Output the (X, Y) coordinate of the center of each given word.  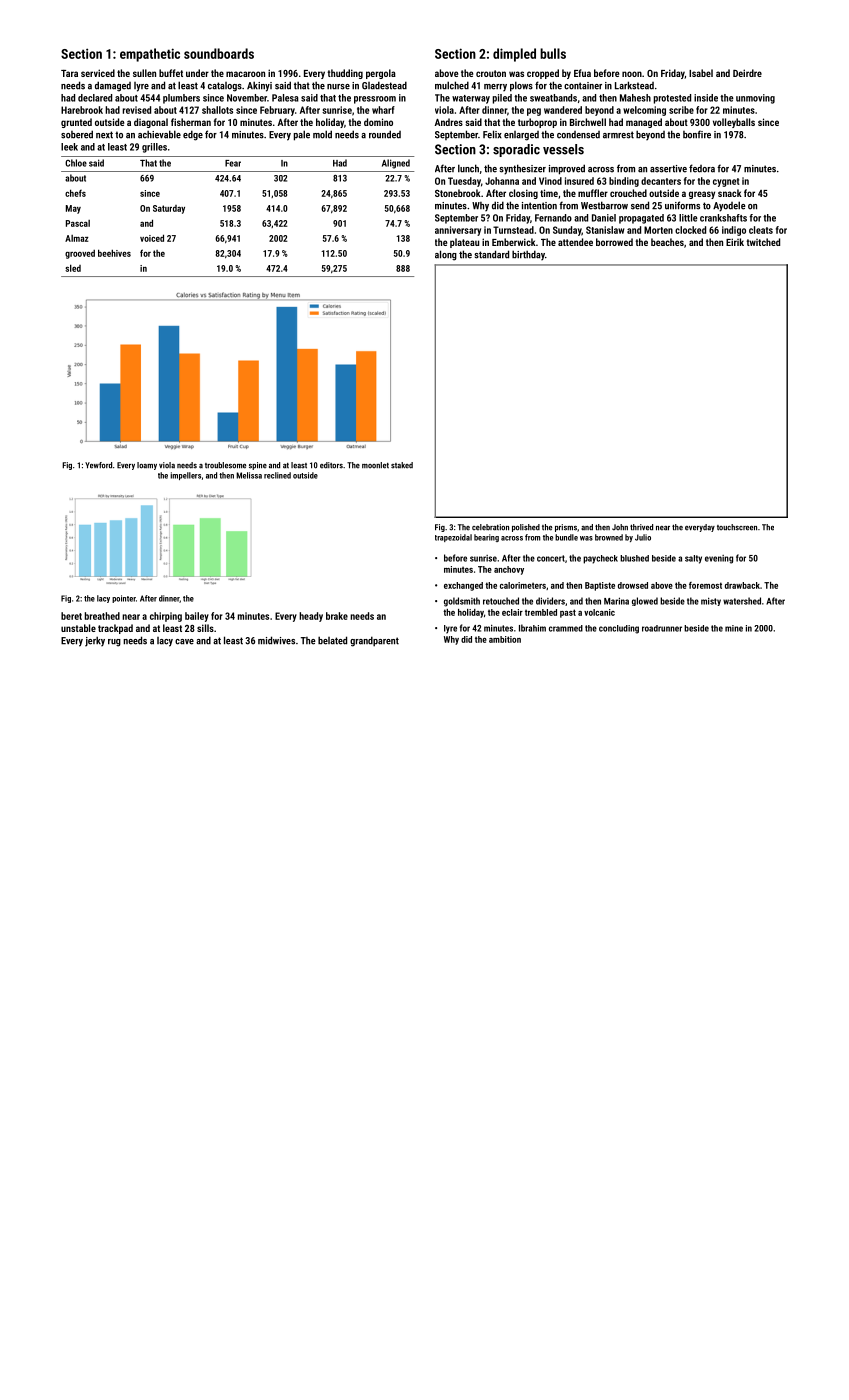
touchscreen (737, 527)
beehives (114, 253)
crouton (491, 73)
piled (502, 99)
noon (632, 74)
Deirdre (747, 73)
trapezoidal (453, 538)
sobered (77, 134)
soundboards (219, 53)
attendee (575, 242)
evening (719, 559)
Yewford (98, 465)
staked (402, 465)
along (446, 255)
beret (71, 616)
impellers (185, 476)
